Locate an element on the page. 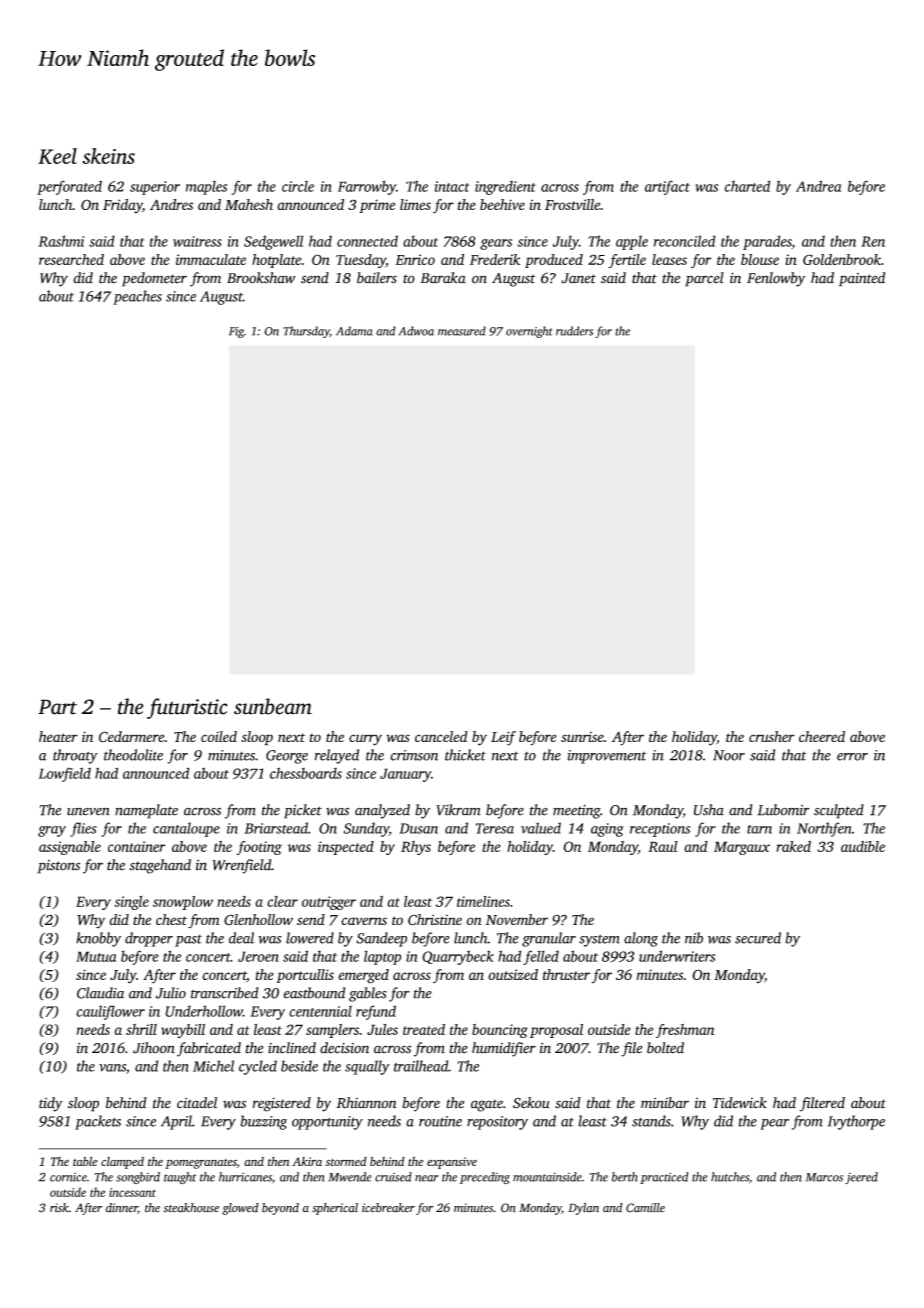 The width and height of the image is (924, 1308). flies is located at coordinates (83, 829).
